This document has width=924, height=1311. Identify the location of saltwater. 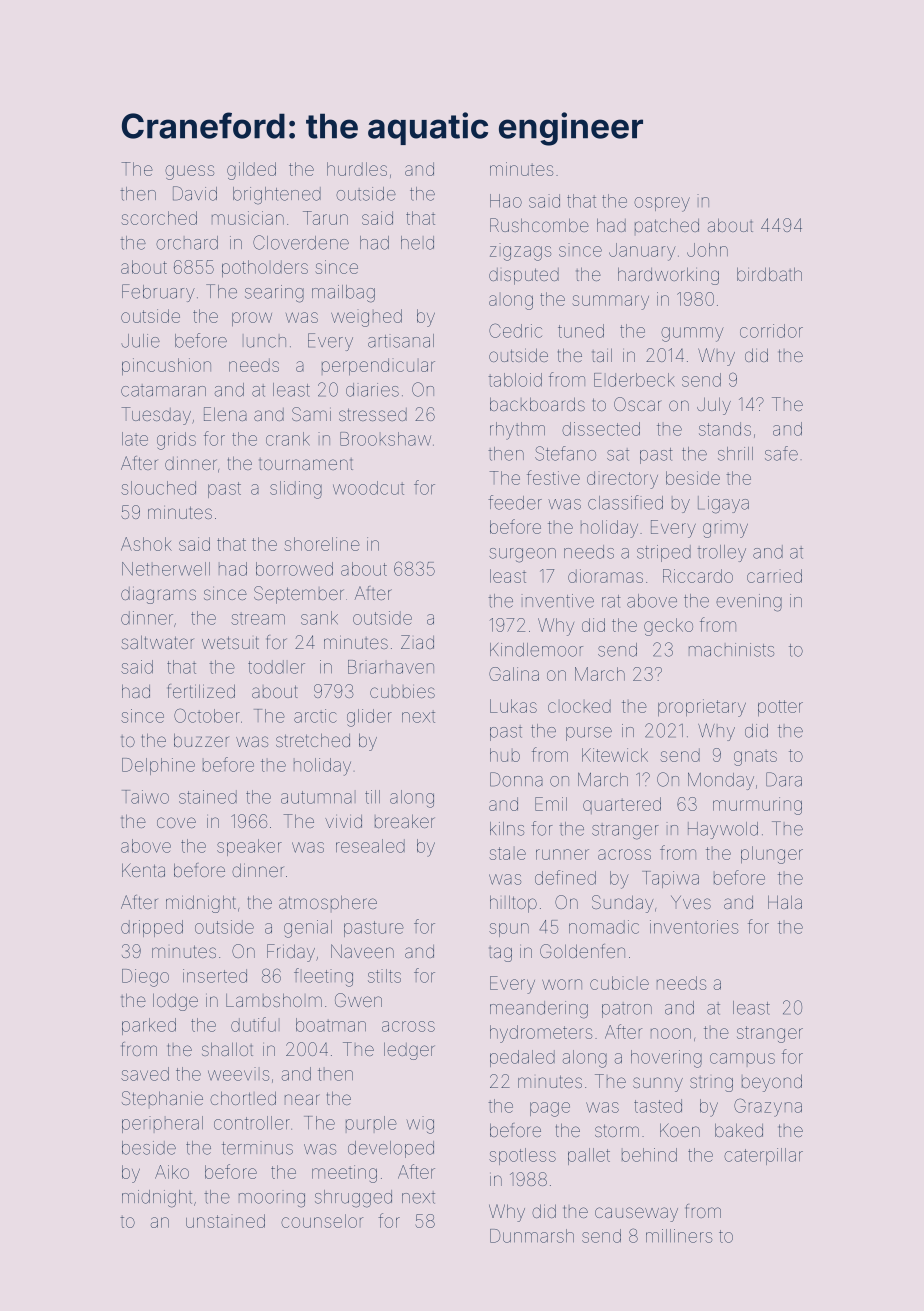
(157, 642).
